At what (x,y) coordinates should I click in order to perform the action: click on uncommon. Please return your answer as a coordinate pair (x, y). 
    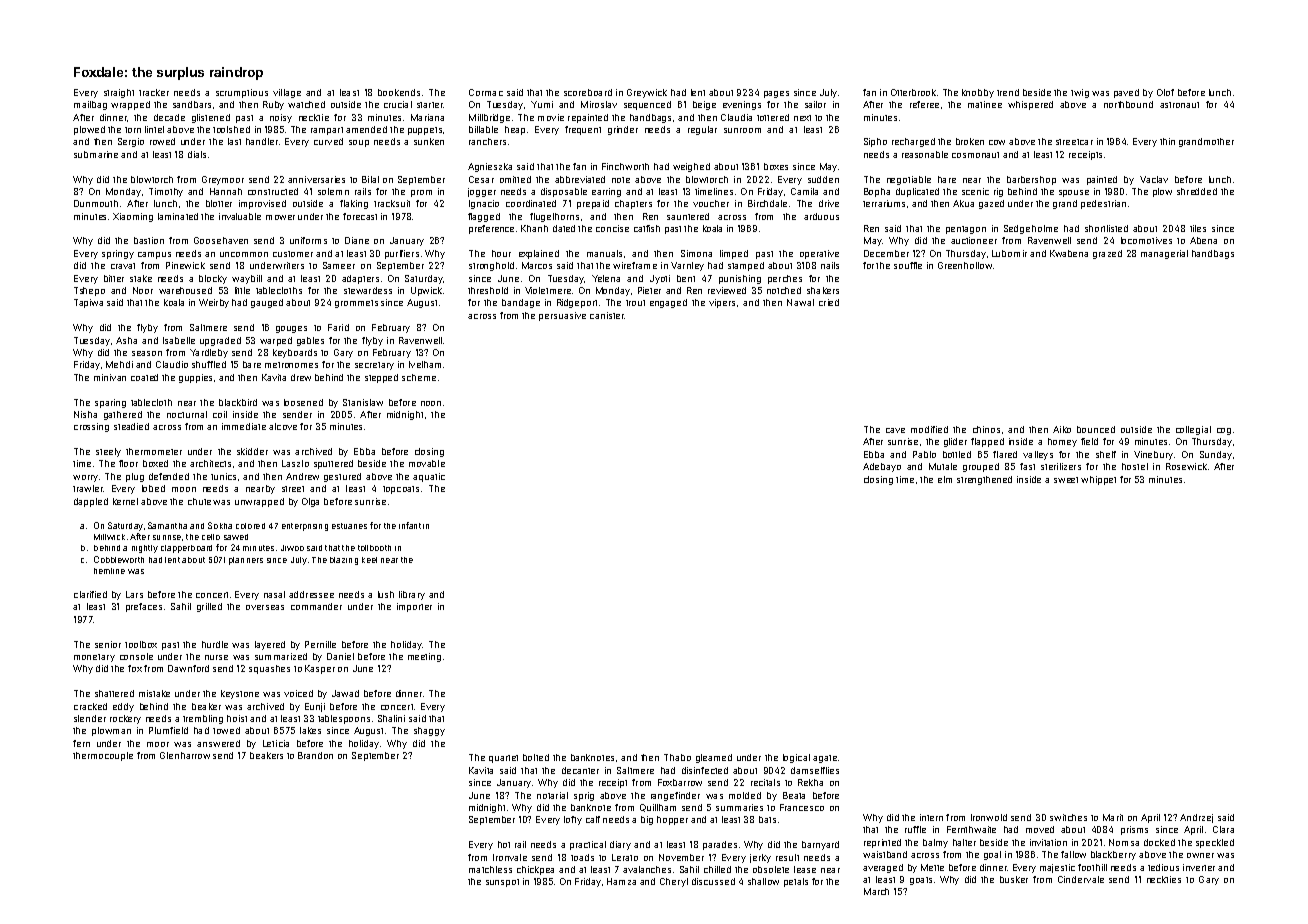
    Looking at the image, I should click on (244, 254).
